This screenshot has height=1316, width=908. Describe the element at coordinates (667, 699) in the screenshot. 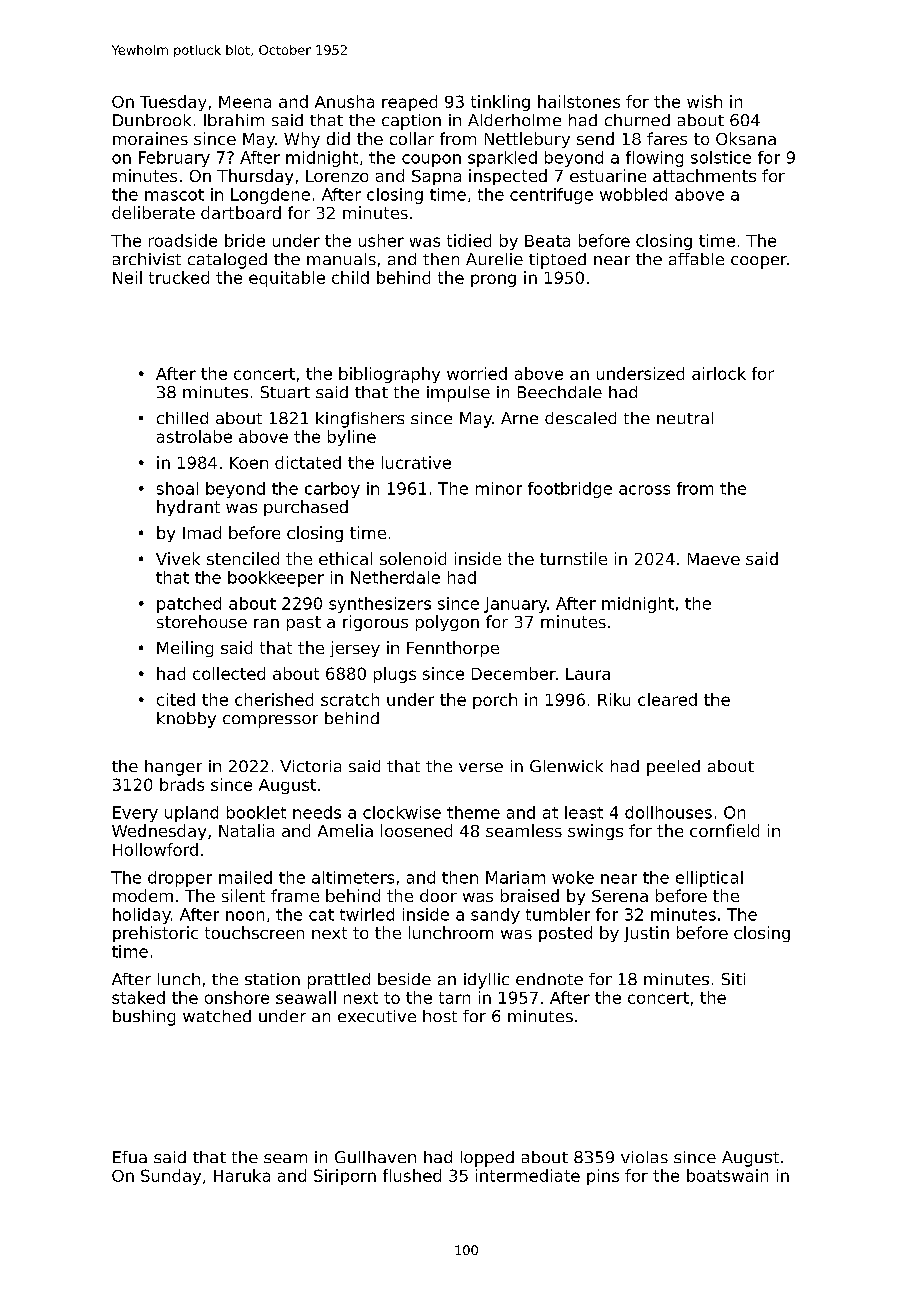

I see `cleared` at that location.
